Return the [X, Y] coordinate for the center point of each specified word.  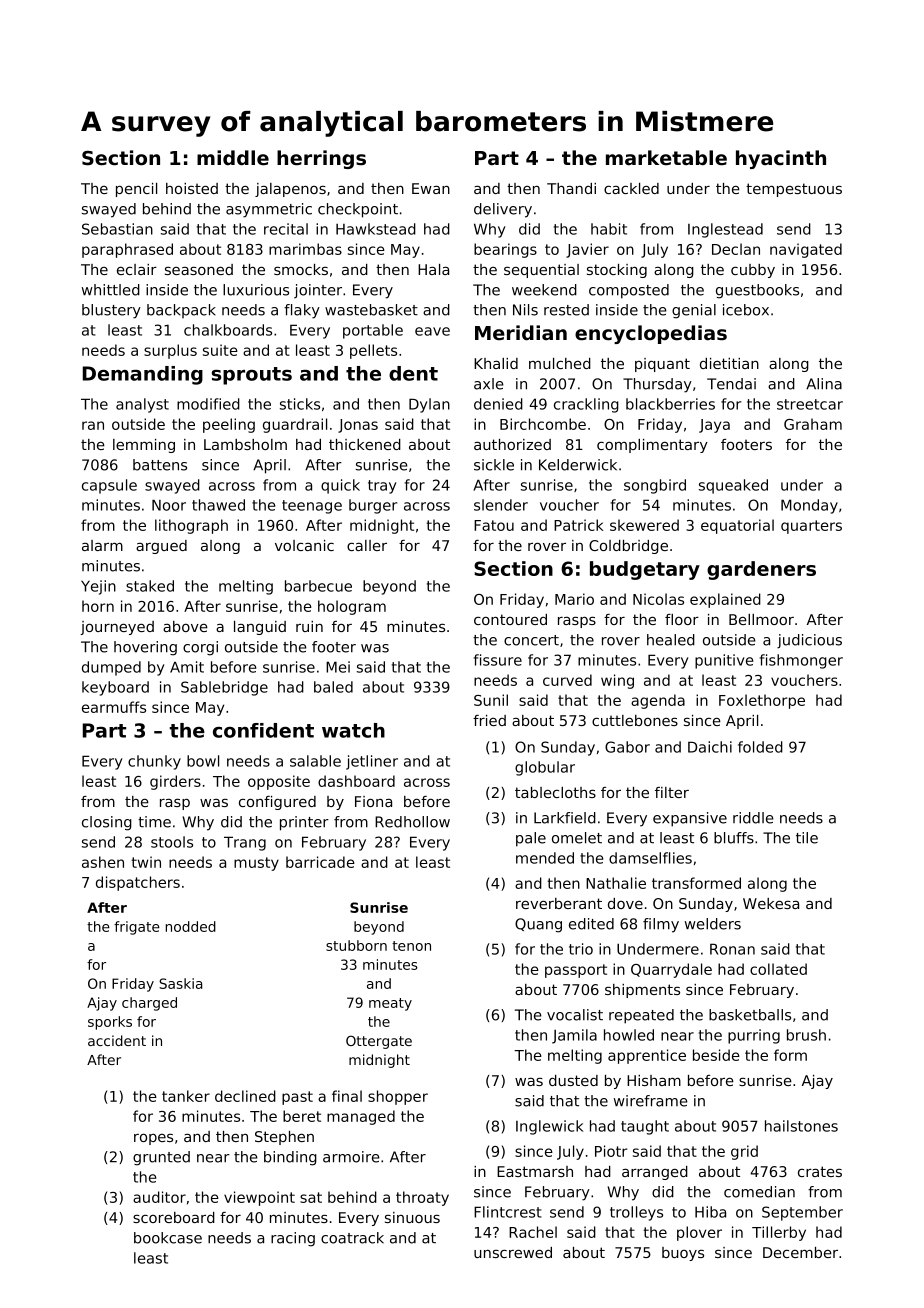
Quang [538, 925]
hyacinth [781, 159]
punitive [724, 661]
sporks [110, 1023]
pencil [136, 190]
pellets [373, 351]
